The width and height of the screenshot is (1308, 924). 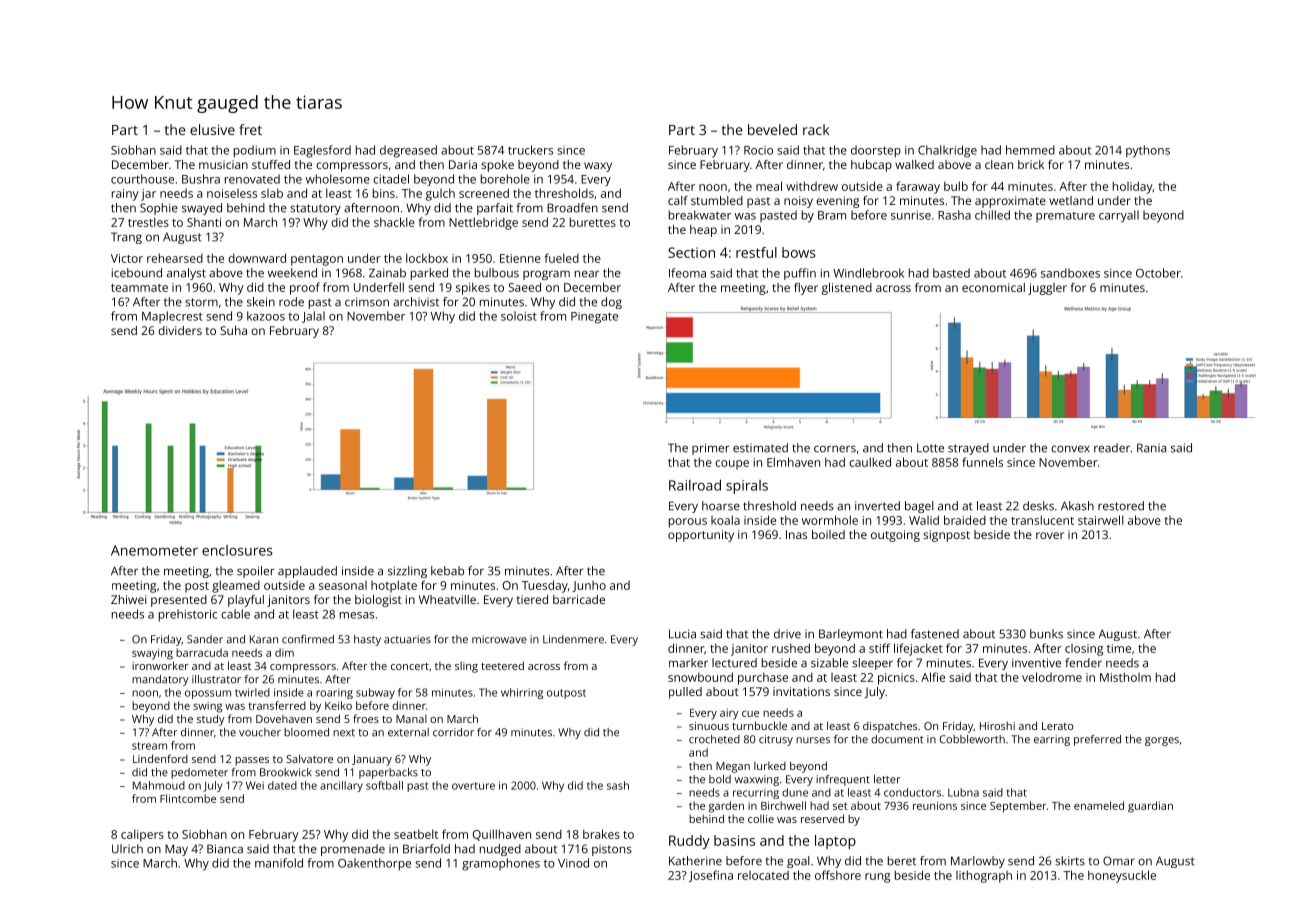 What do you see at coordinates (816, 129) in the screenshot?
I see `rack` at bounding box center [816, 129].
